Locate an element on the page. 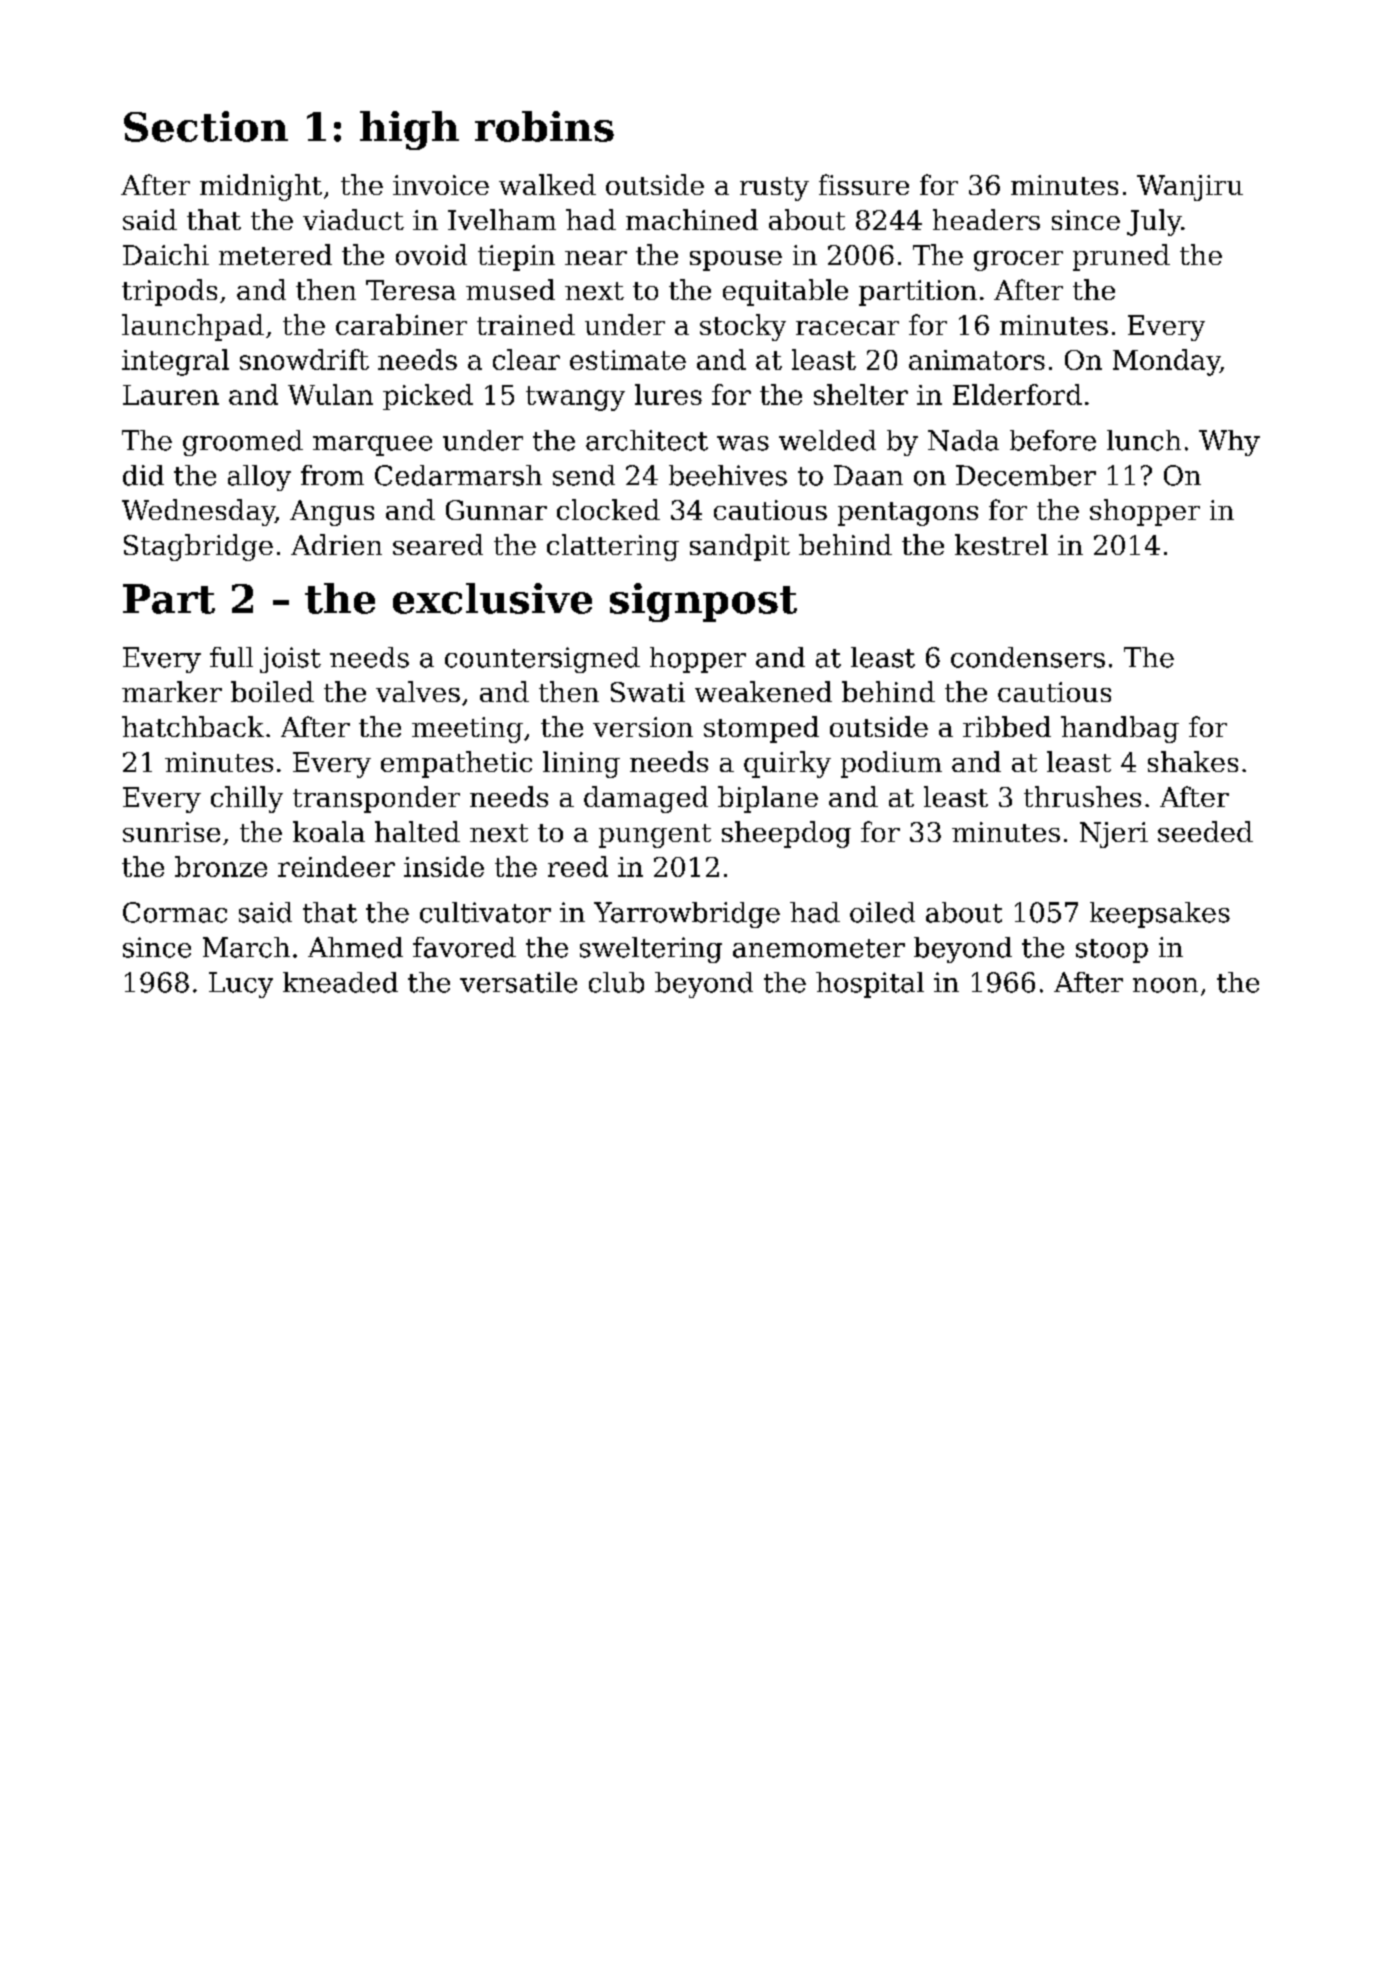 The image size is (1386, 1969). rusty is located at coordinates (774, 189).
